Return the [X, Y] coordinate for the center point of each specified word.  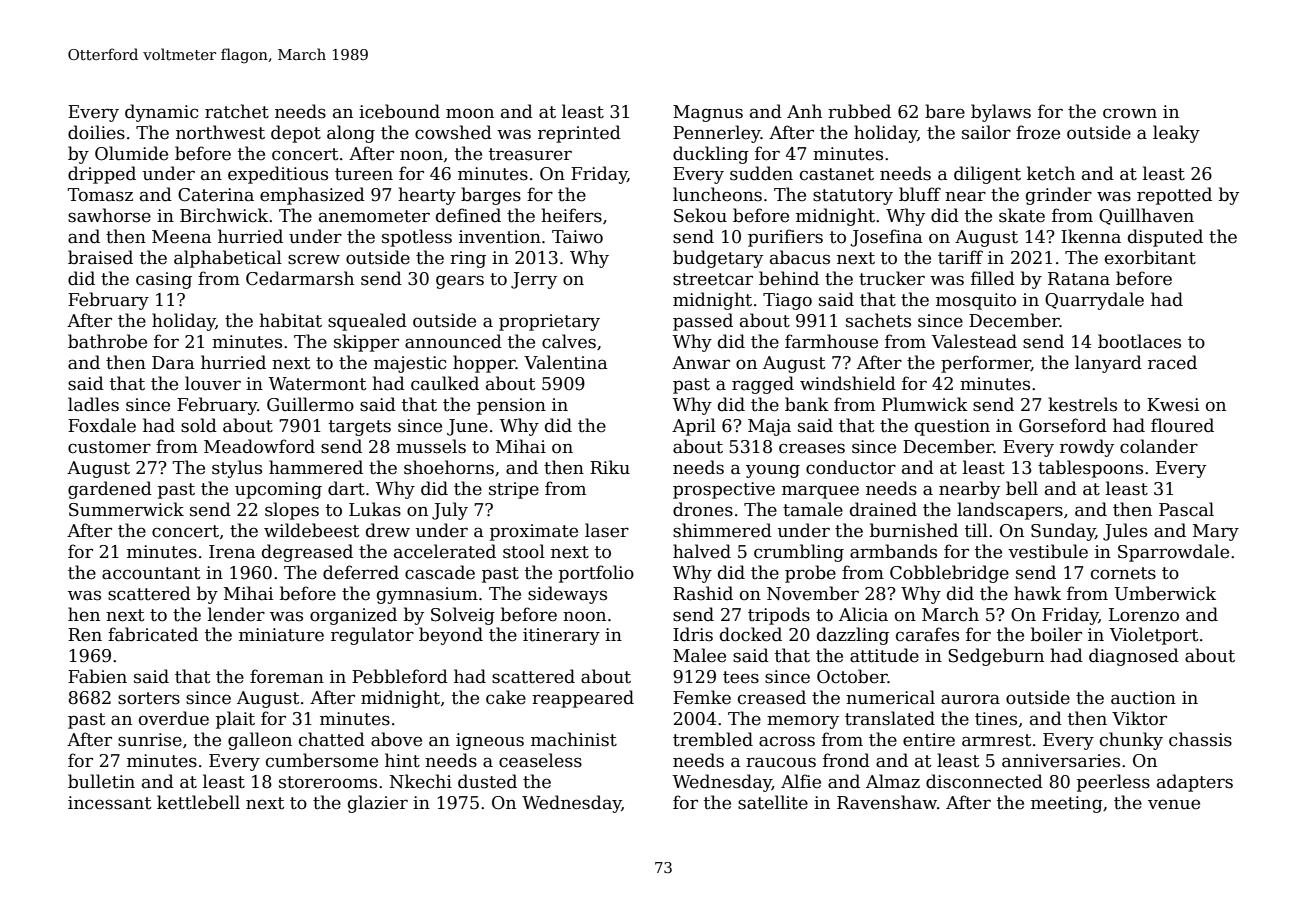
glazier [378, 804]
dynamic [161, 113]
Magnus [708, 113]
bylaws [1001, 113]
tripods [779, 616]
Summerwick [126, 509]
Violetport [1154, 636]
